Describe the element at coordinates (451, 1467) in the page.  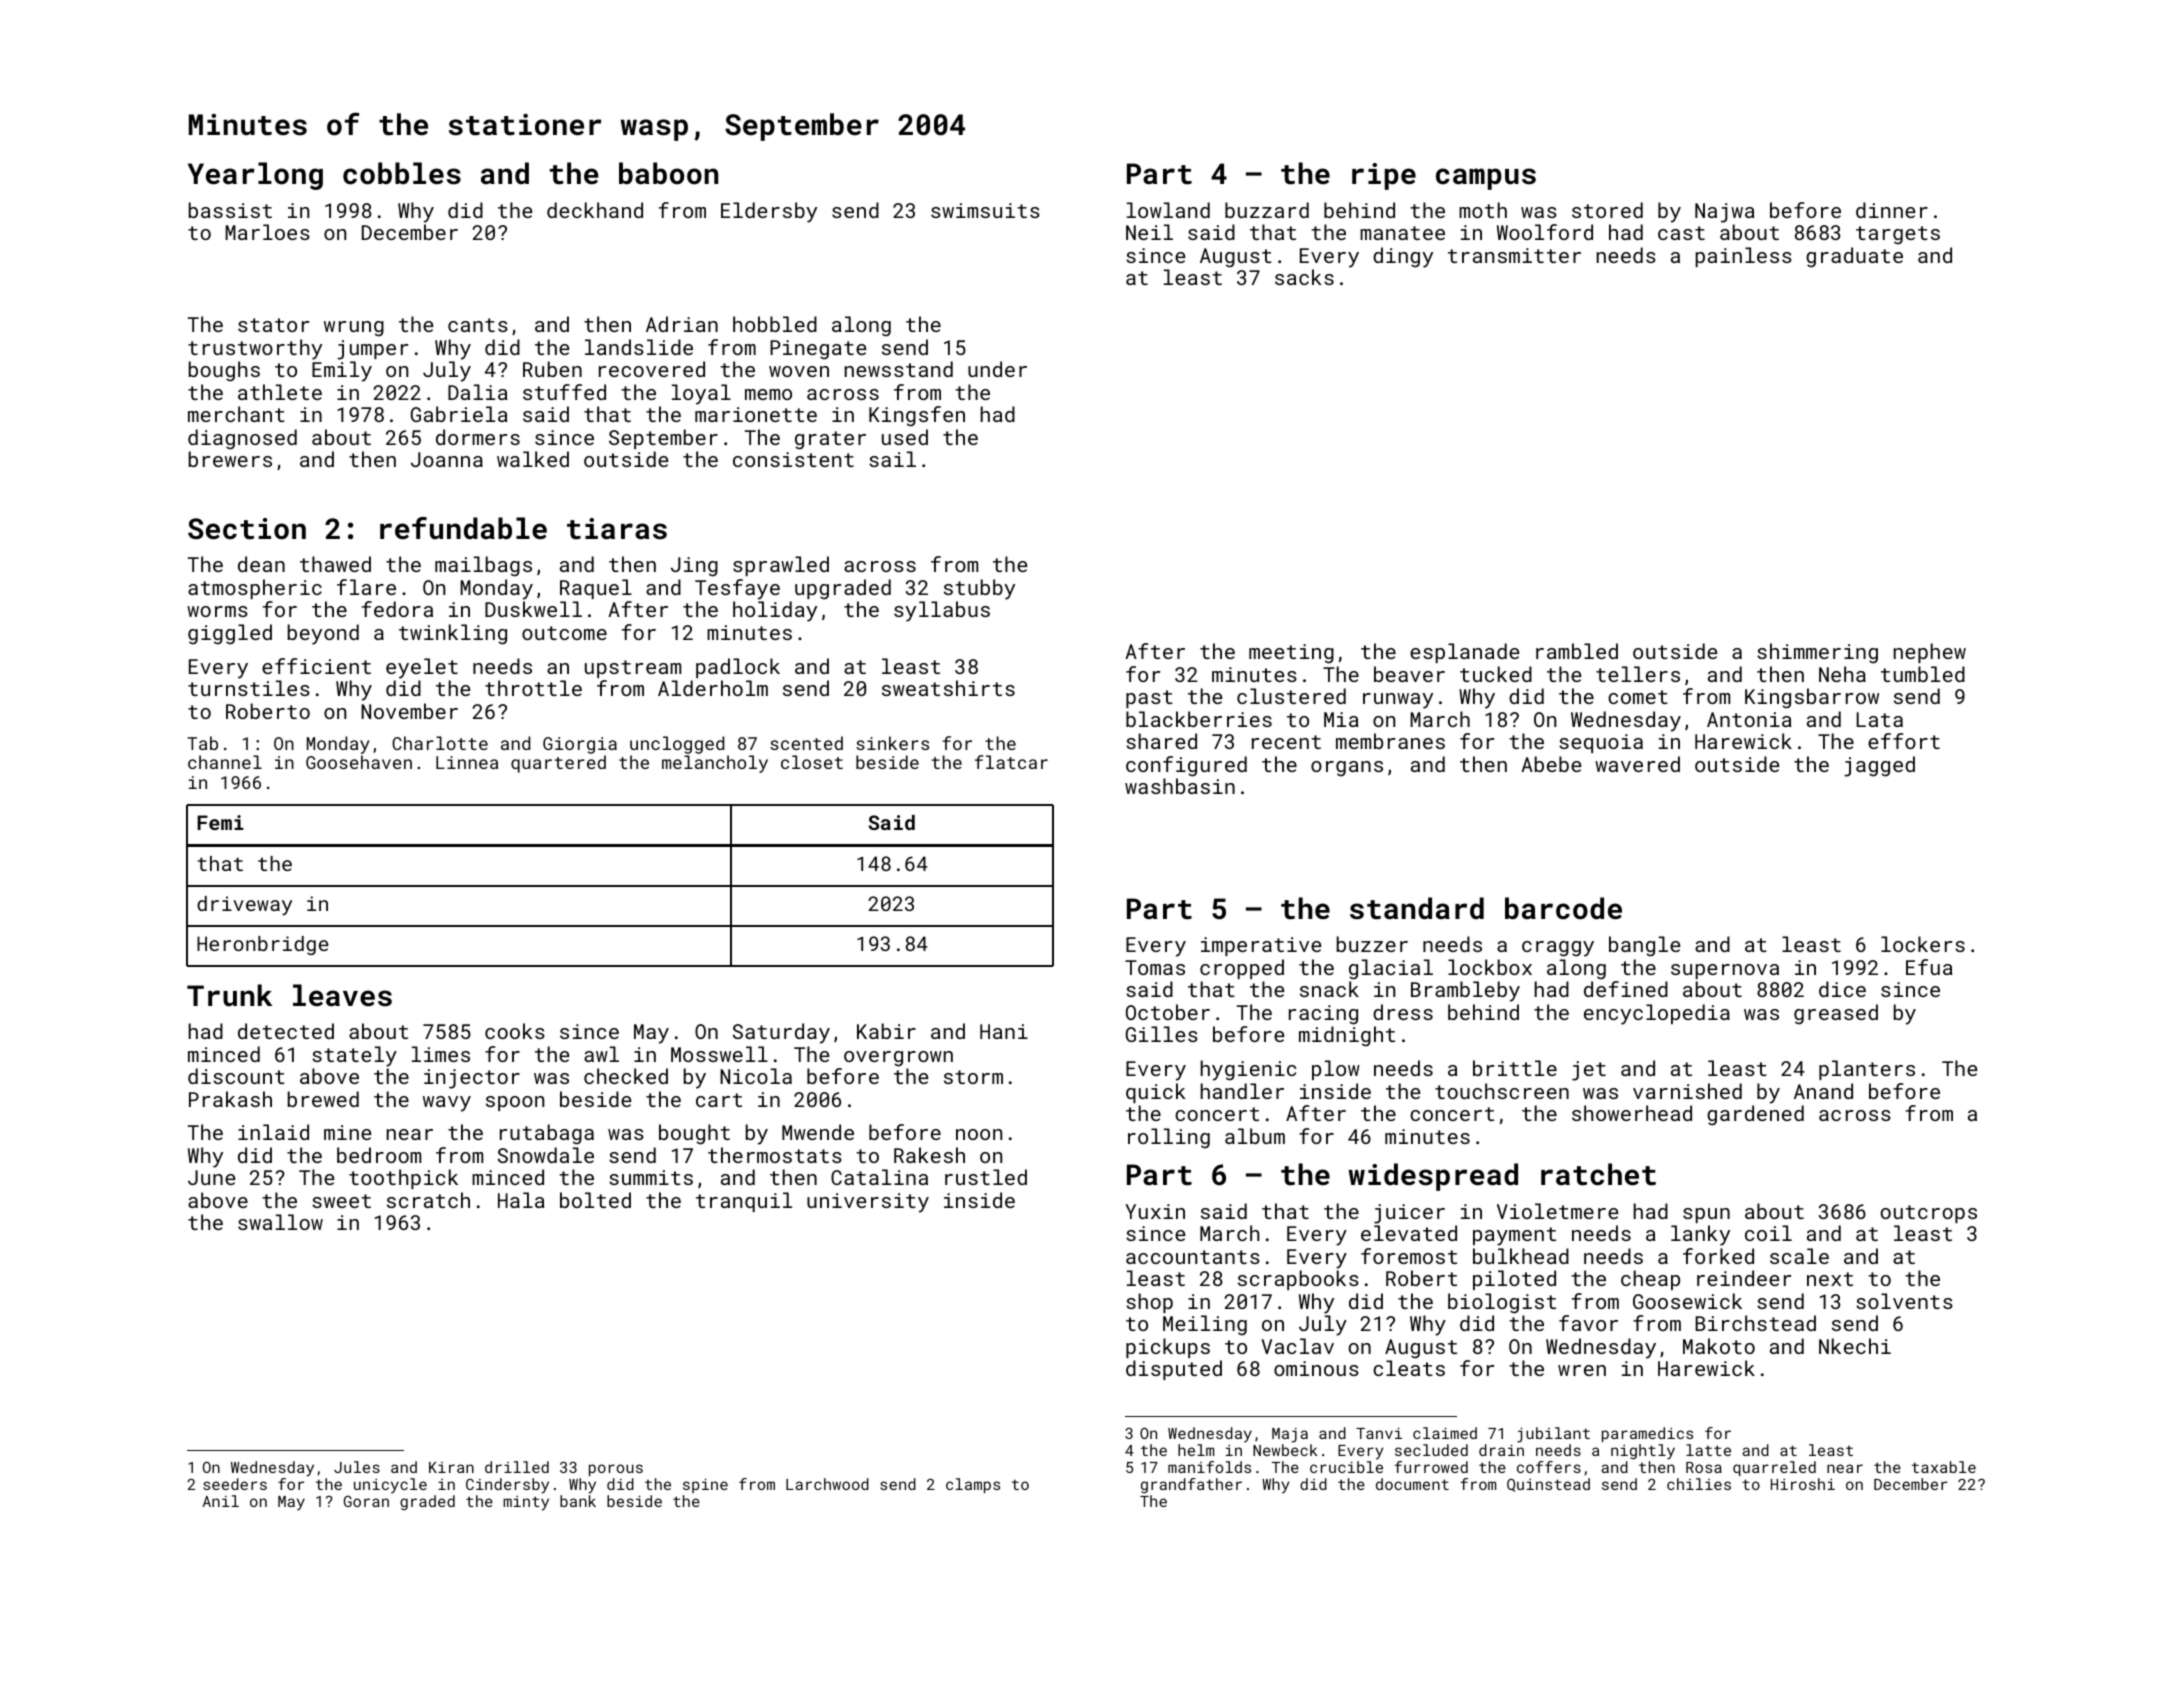
I see `Kiran` at that location.
